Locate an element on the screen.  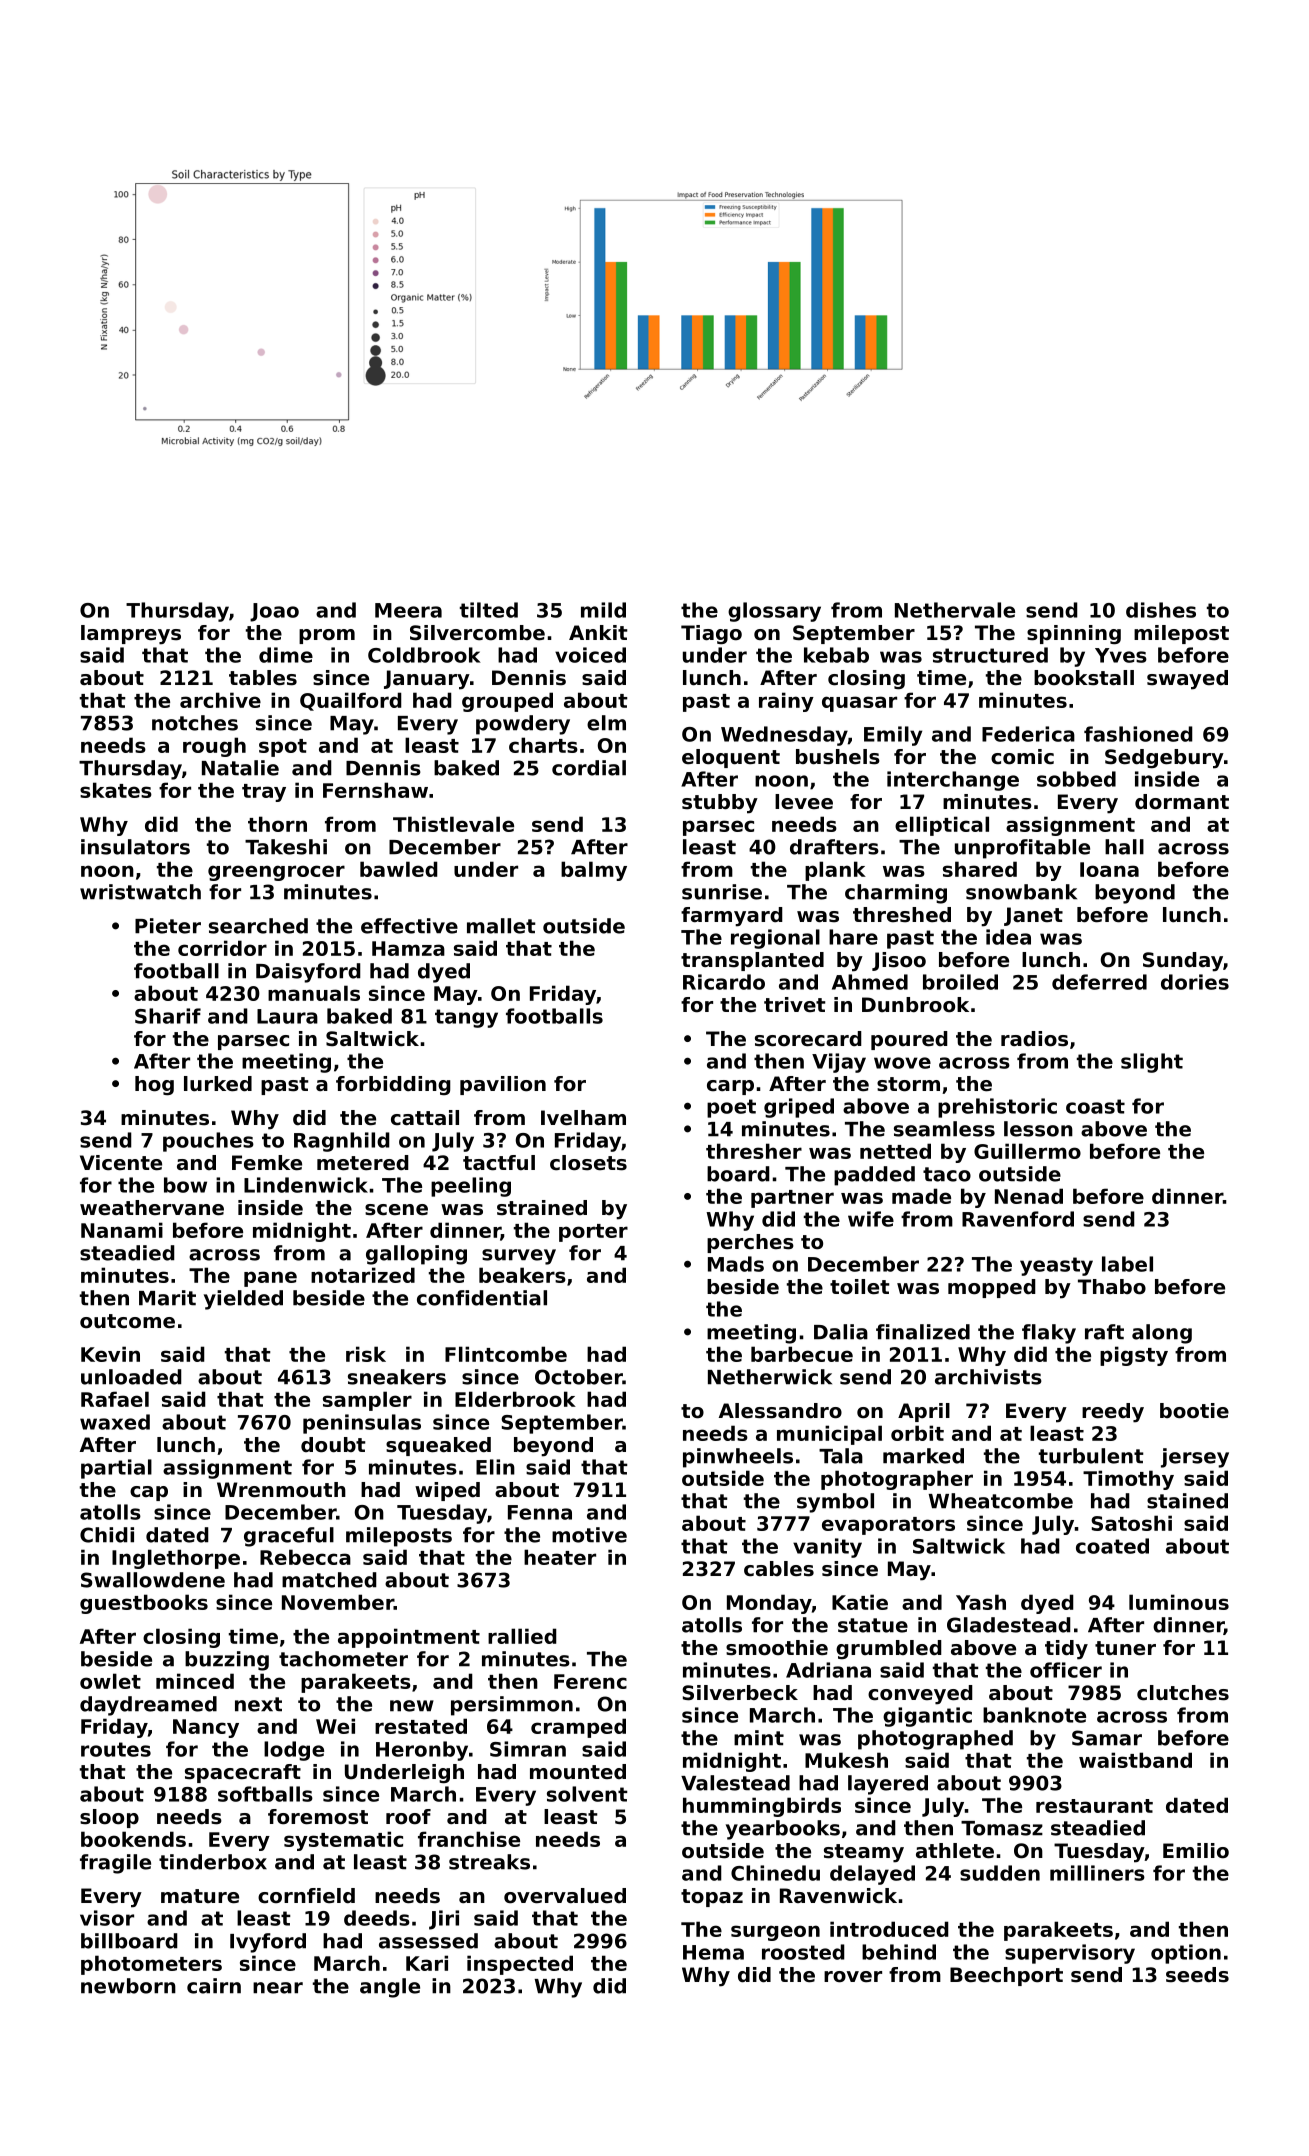
inspected is located at coordinates (520, 1965).
